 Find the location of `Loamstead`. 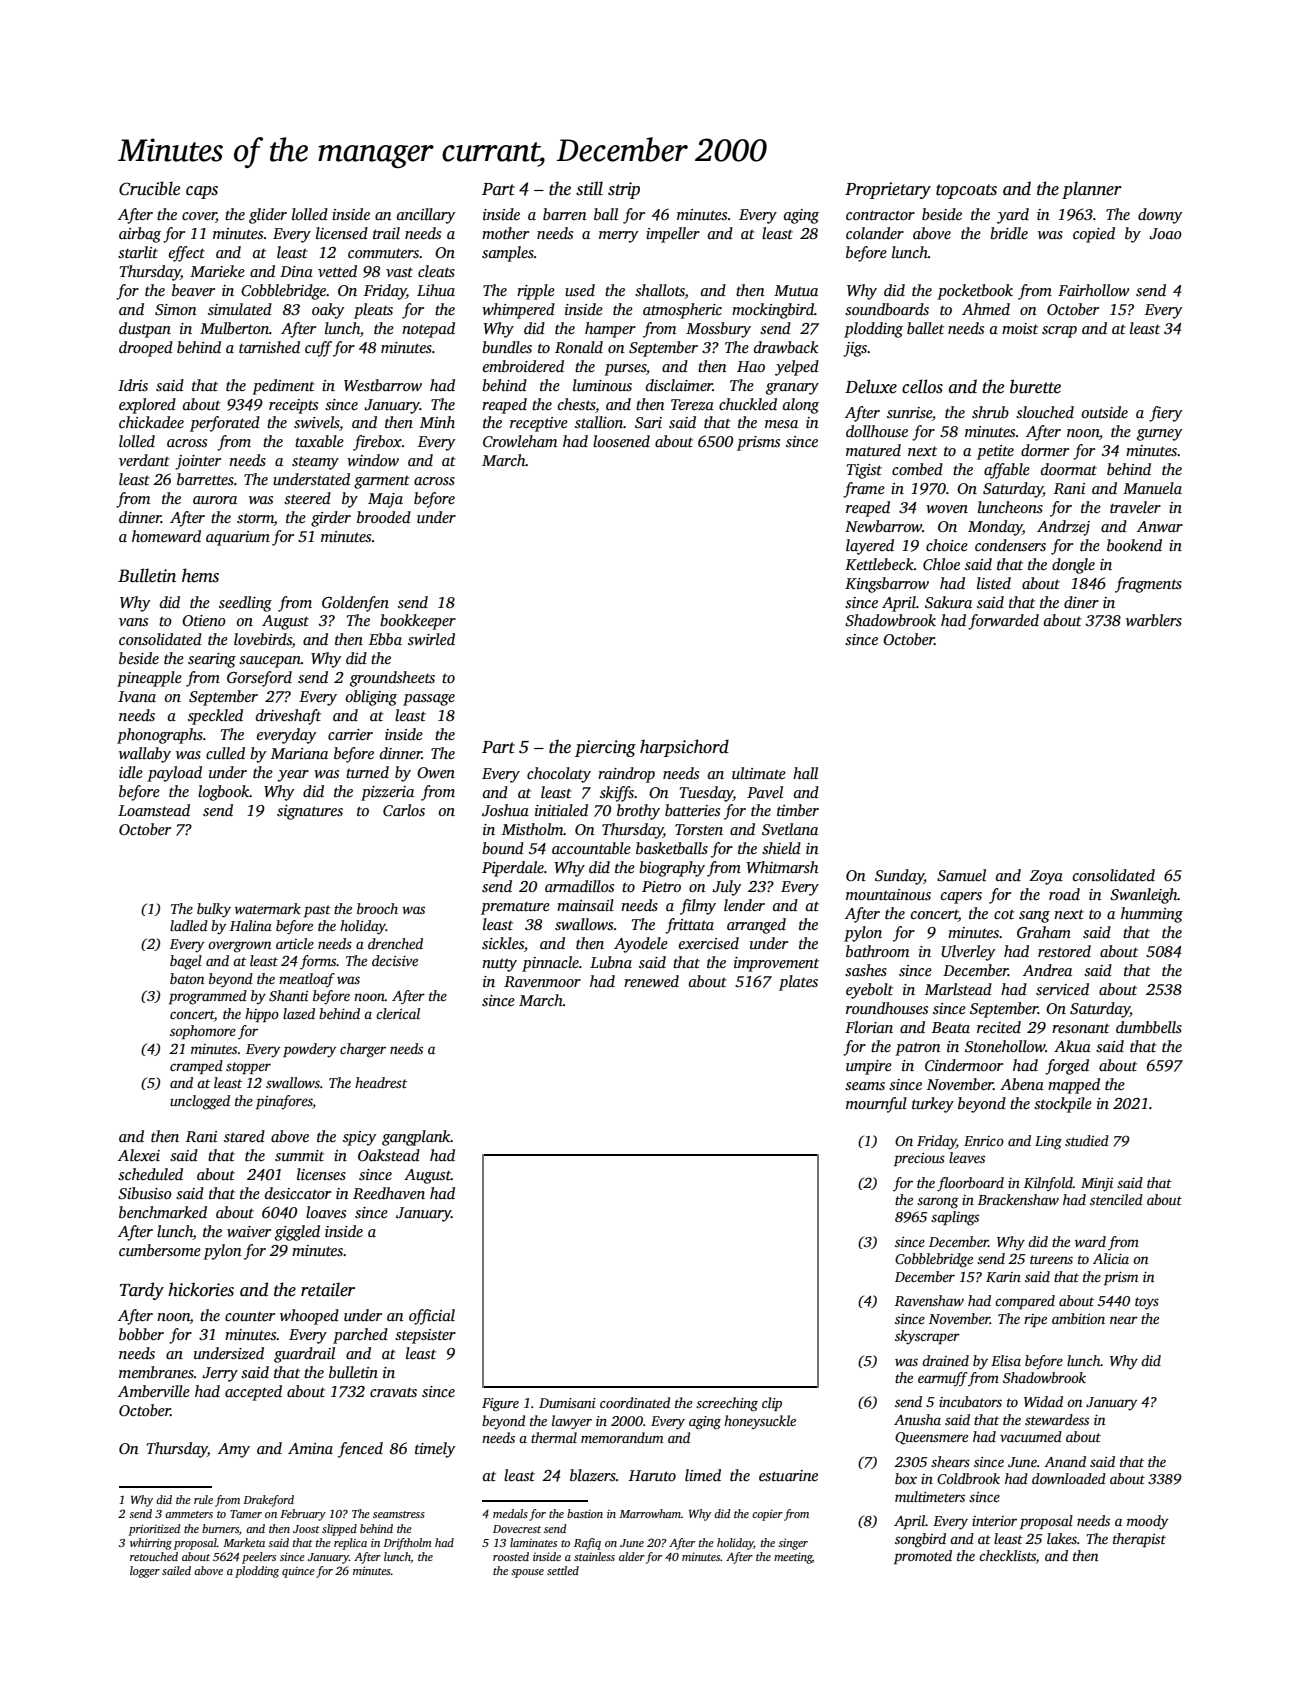

Loamstead is located at coordinates (154, 810).
